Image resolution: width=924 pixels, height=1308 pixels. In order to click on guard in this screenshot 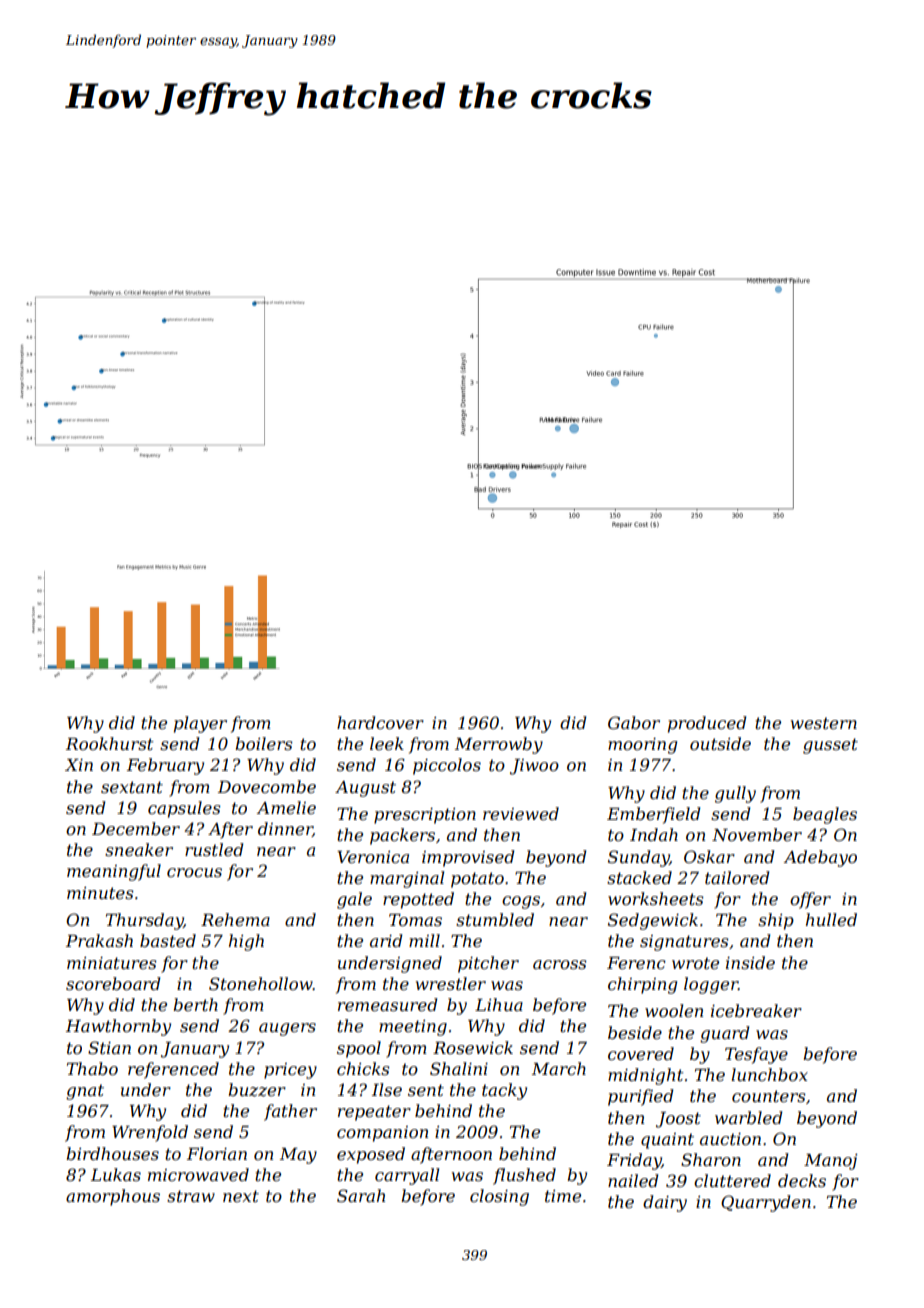, I will do `click(724, 1034)`.
